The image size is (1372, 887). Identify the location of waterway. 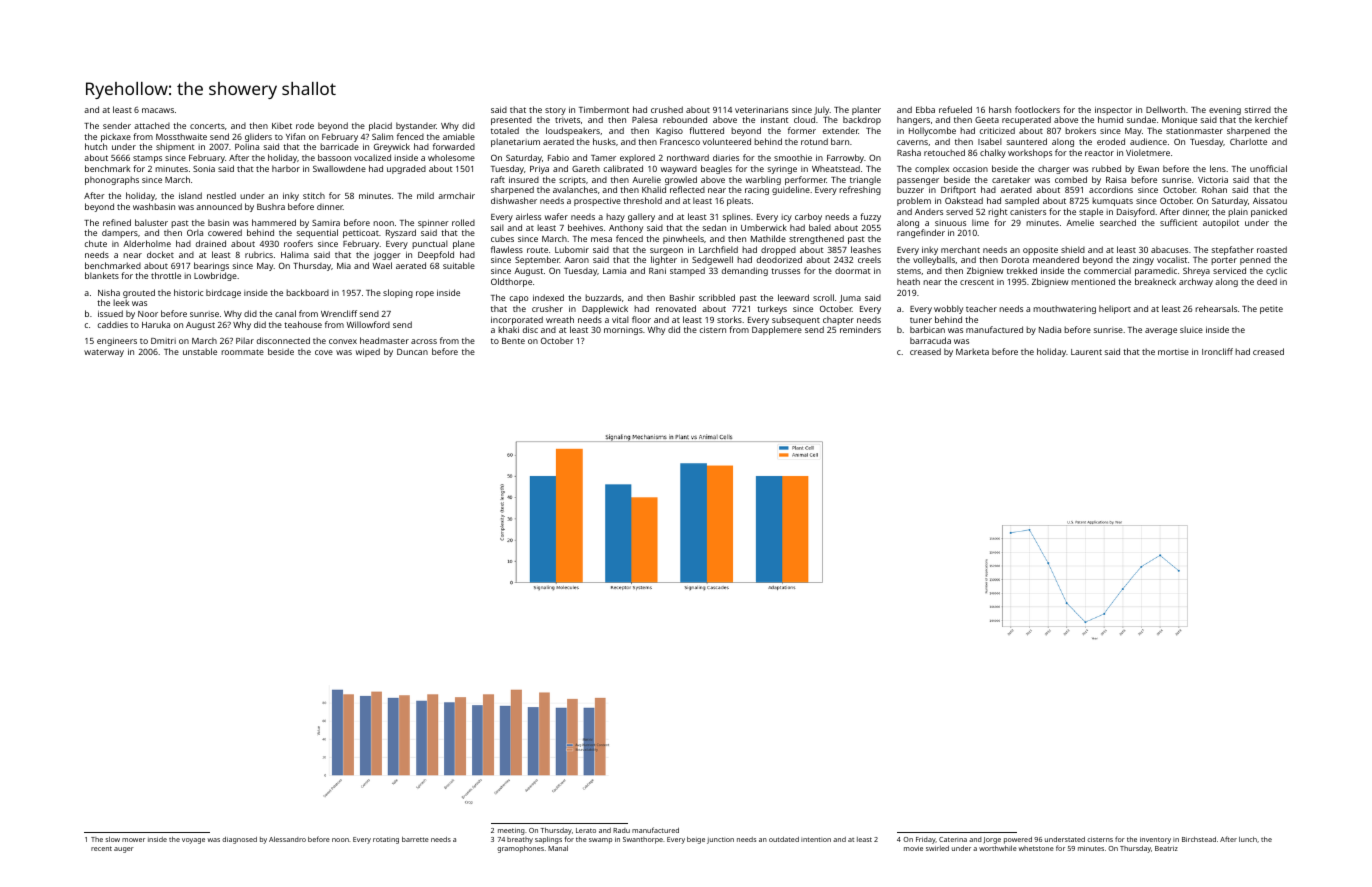
(104, 353).
